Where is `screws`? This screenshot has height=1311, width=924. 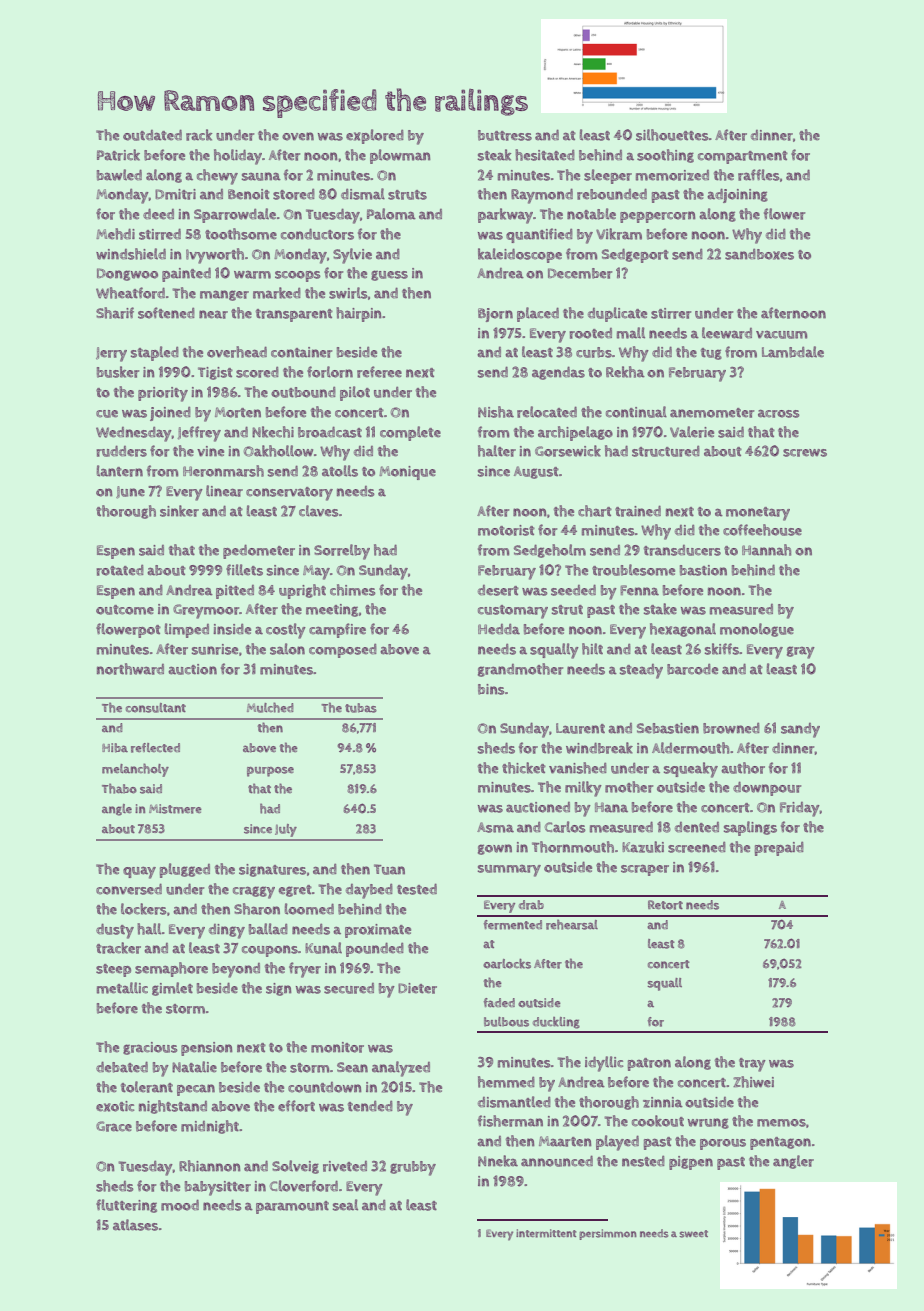 screws is located at coordinates (805, 453).
